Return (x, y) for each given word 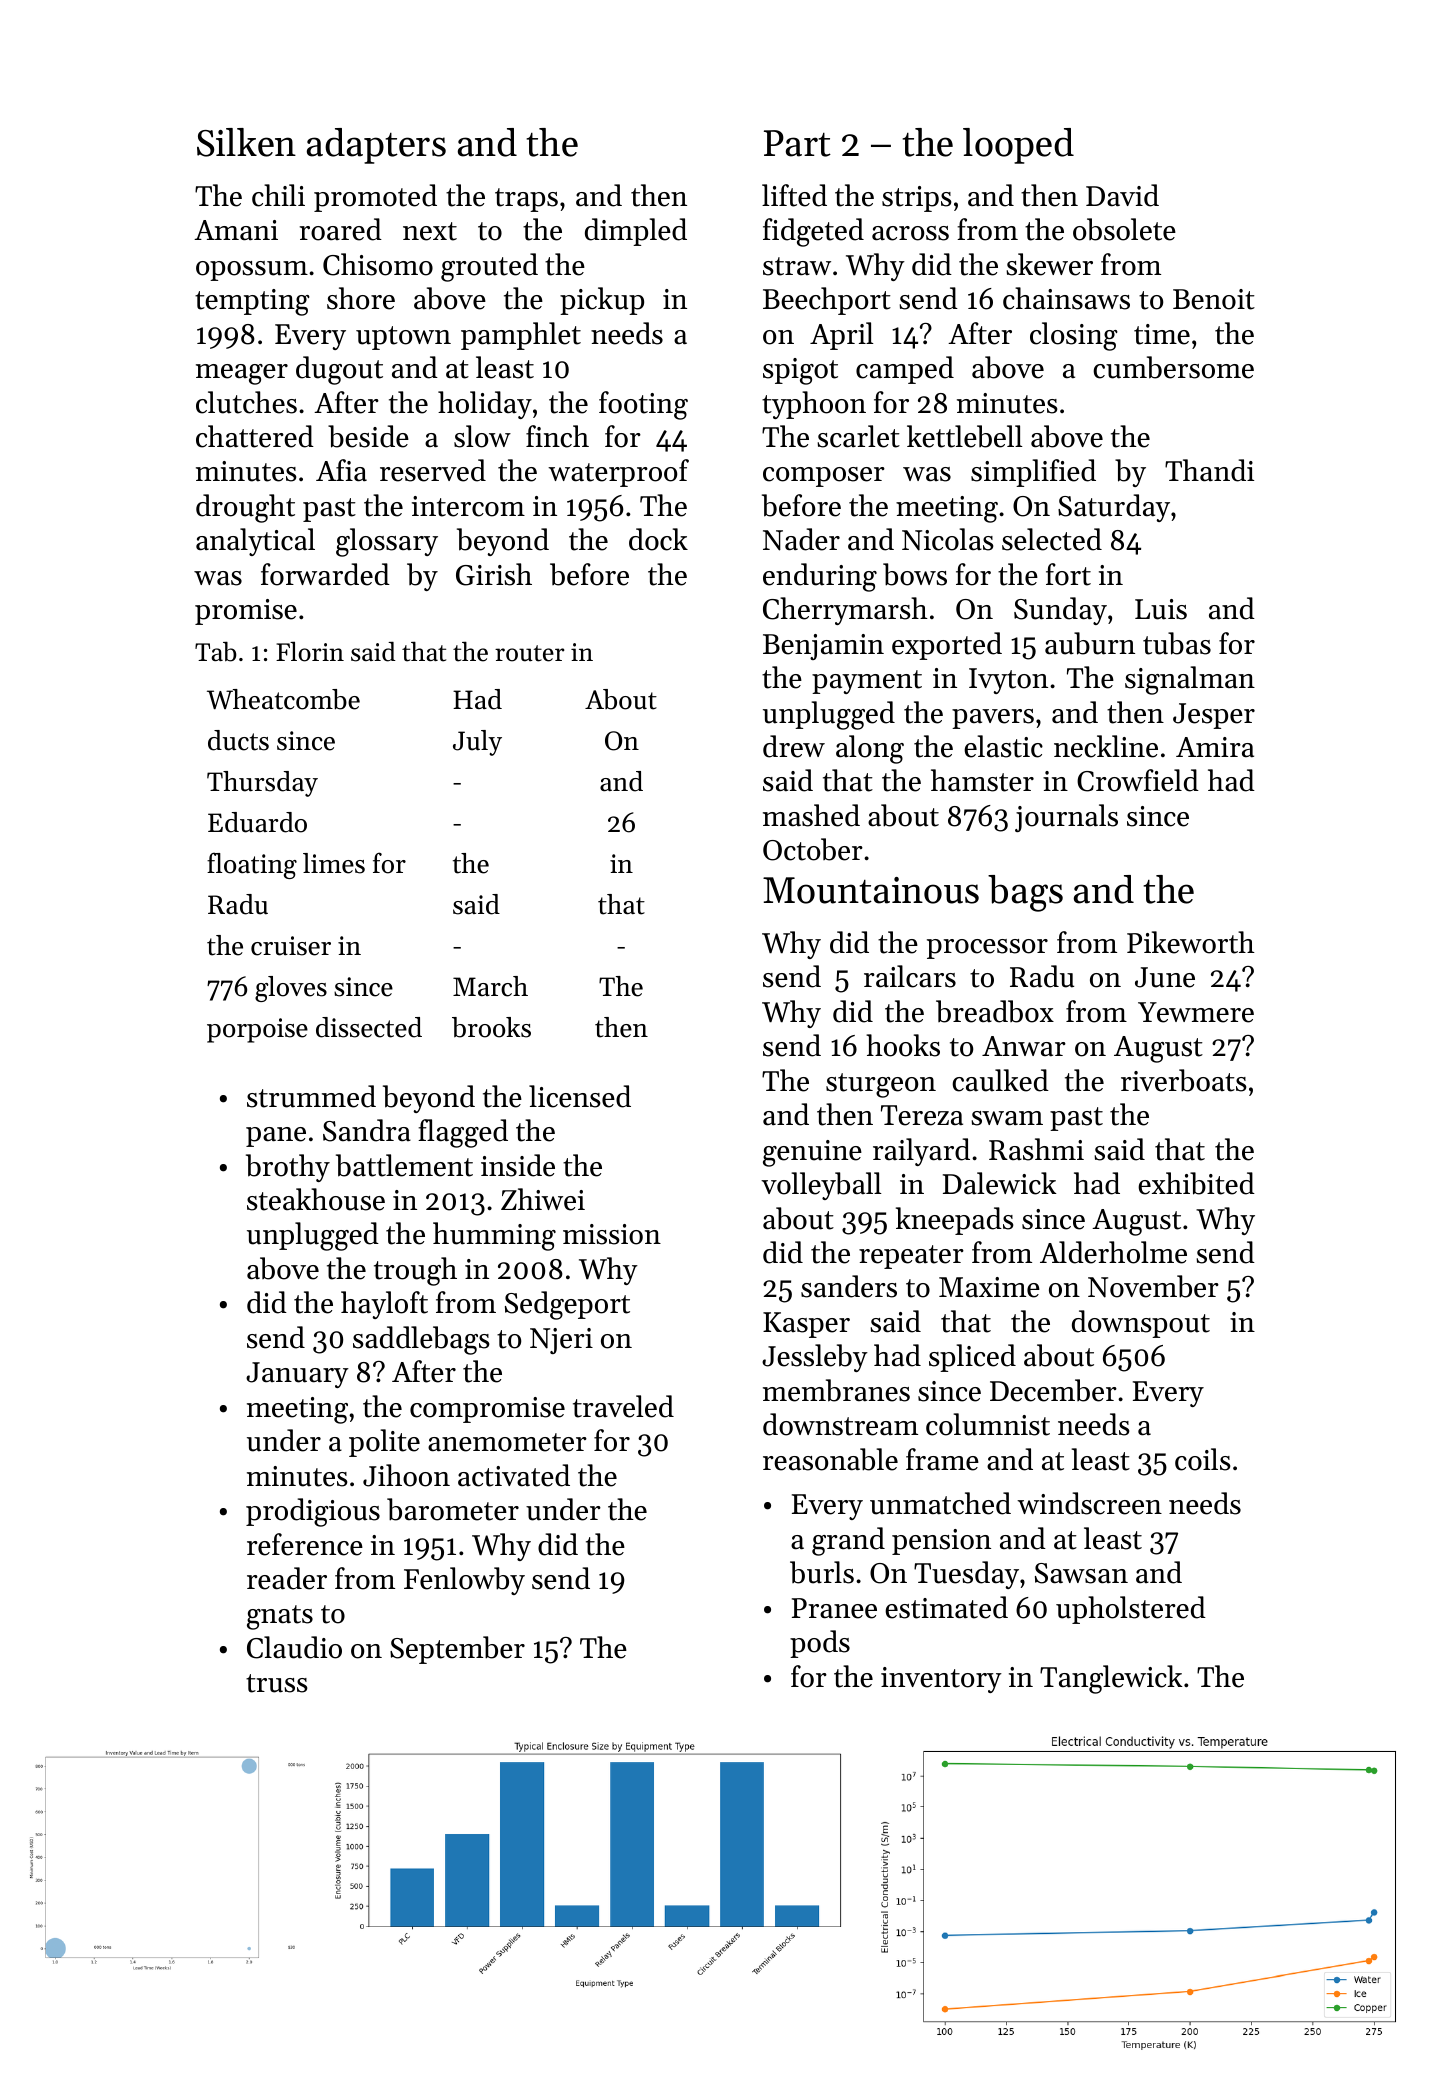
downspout (1141, 1324)
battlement (404, 1165)
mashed (811, 815)
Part (797, 143)
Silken (246, 142)
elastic (1003, 746)
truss (277, 1683)
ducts (238, 740)
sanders (849, 1286)
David (1122, 195)
